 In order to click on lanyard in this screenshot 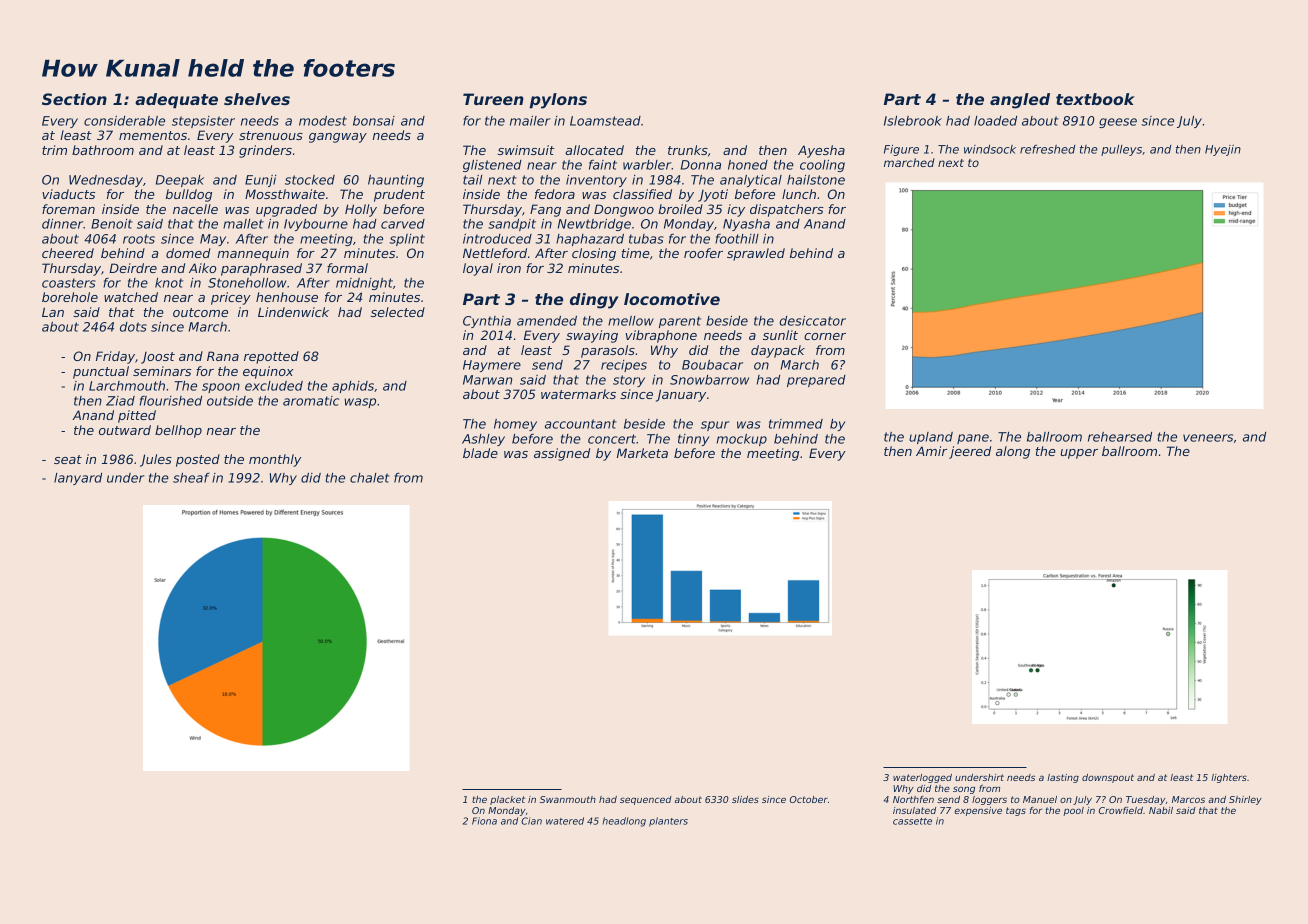, I will do `click(78, 479)`.
